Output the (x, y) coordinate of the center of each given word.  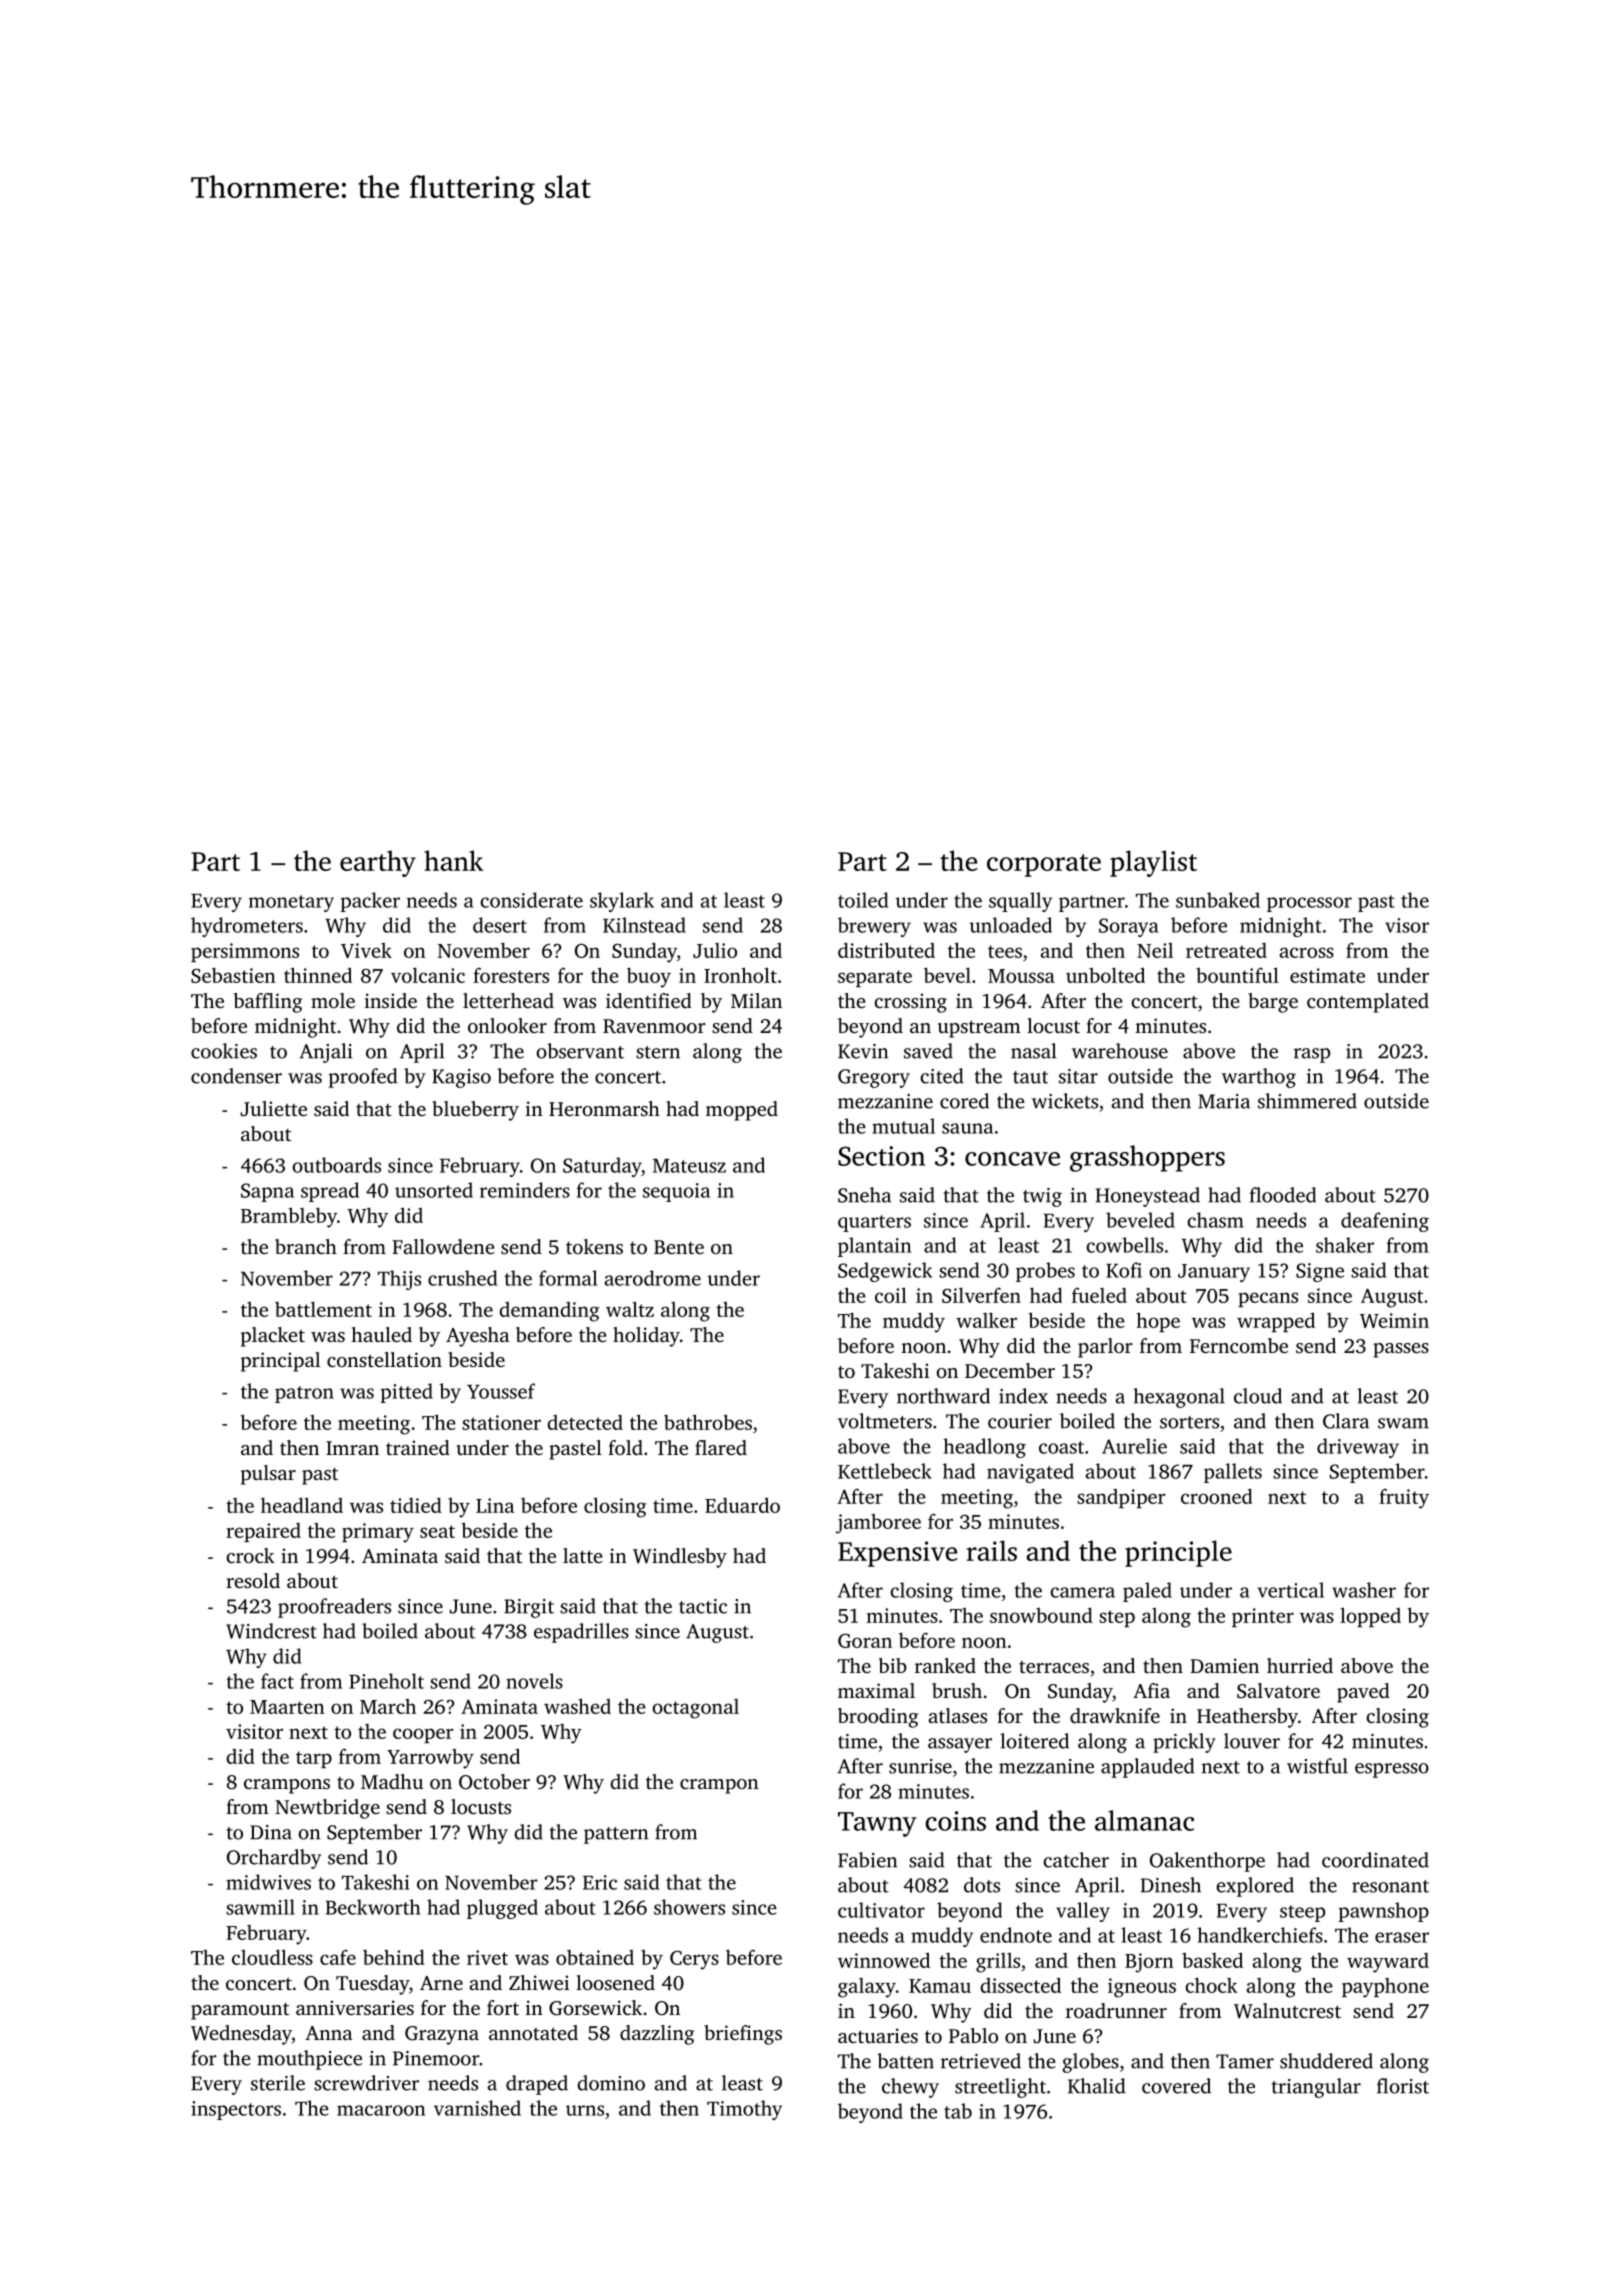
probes (1045, 1272)
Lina (495, 1505)
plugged (502, 1909)
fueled (1099, 1295)
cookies (224, 1051)
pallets (1233, 1473)
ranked (945, 1665)
